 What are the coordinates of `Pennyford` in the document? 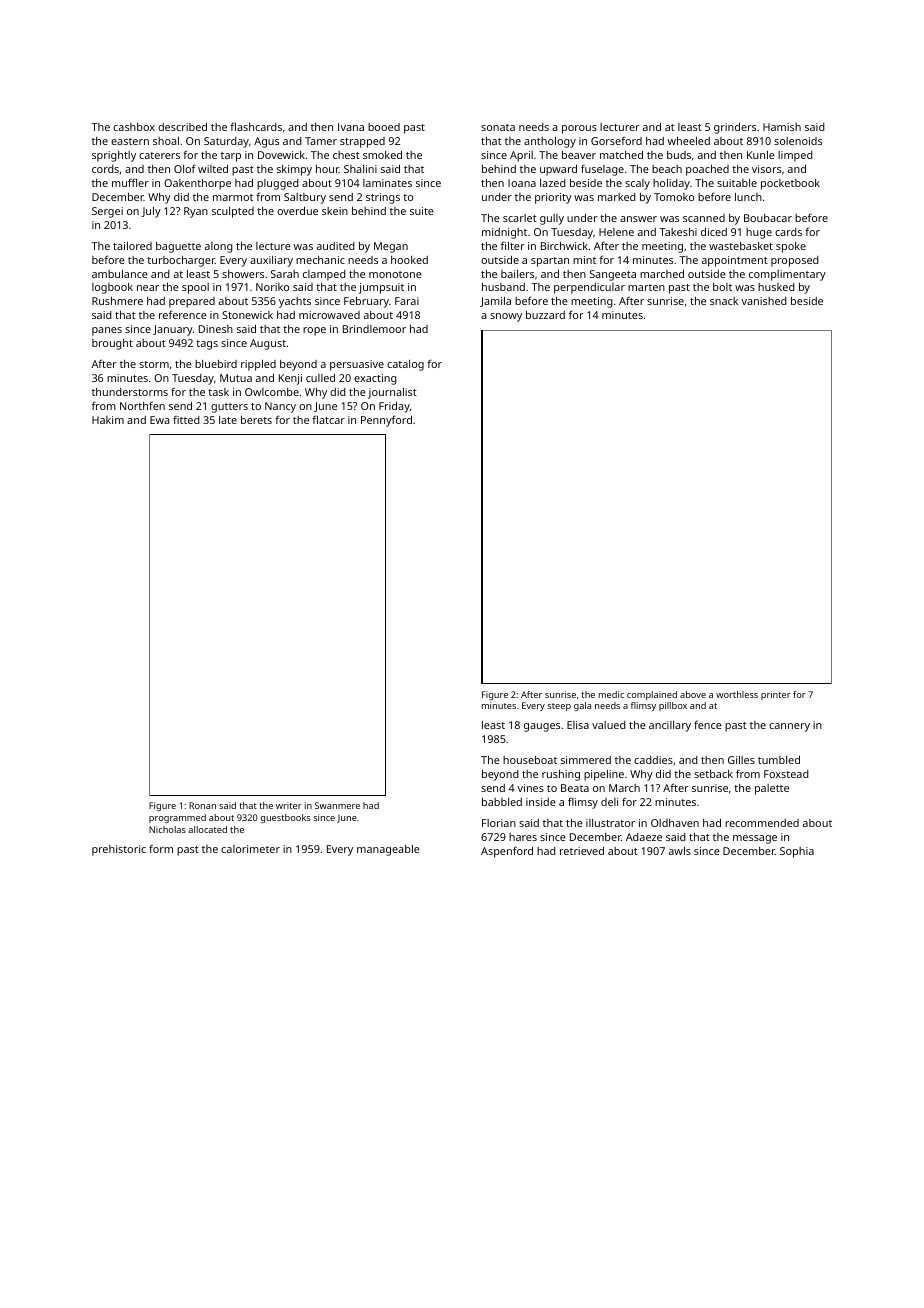 It's located at (386, 421).
